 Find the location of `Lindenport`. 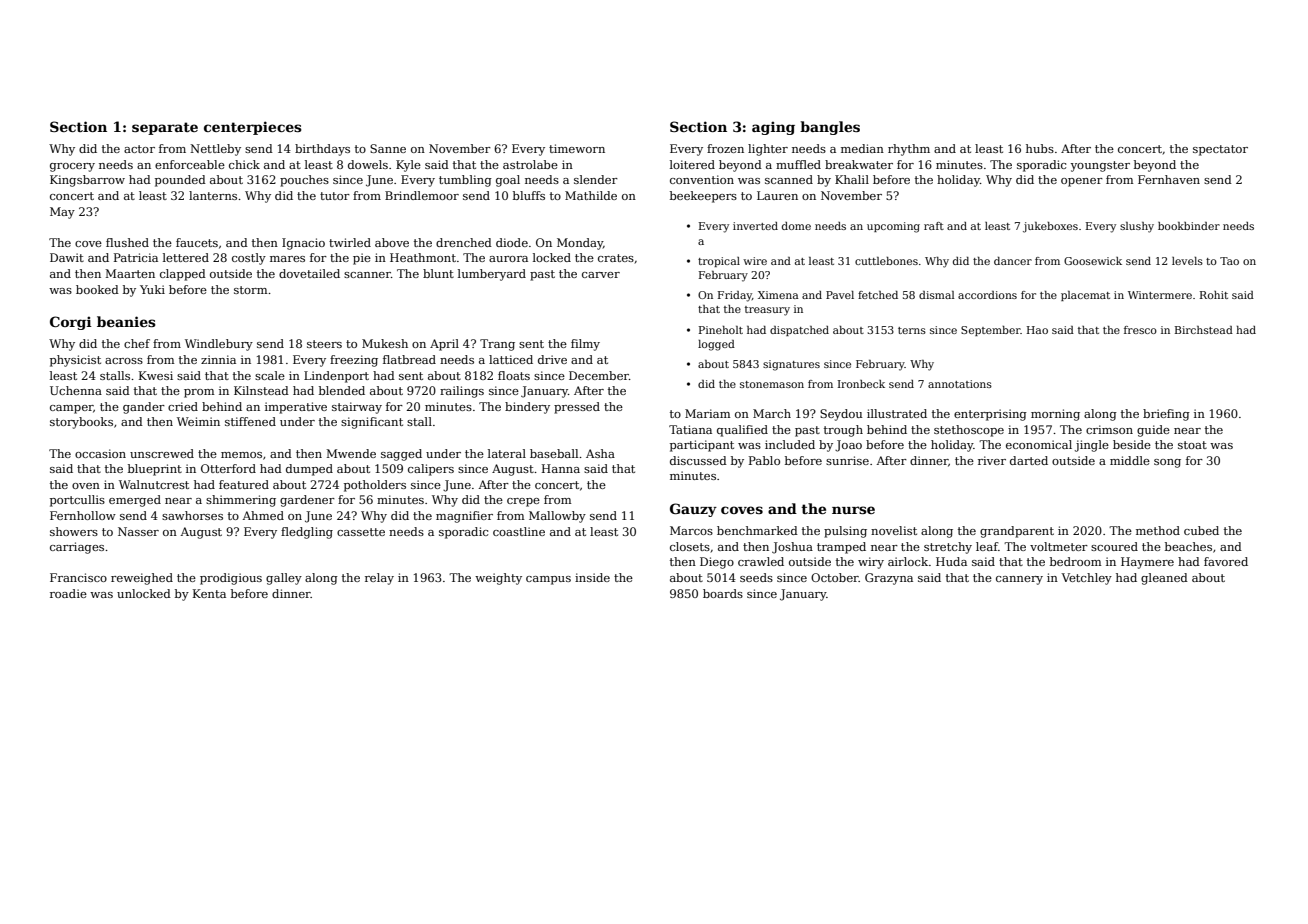

Lindenport is located at coordinates (336, 377).
